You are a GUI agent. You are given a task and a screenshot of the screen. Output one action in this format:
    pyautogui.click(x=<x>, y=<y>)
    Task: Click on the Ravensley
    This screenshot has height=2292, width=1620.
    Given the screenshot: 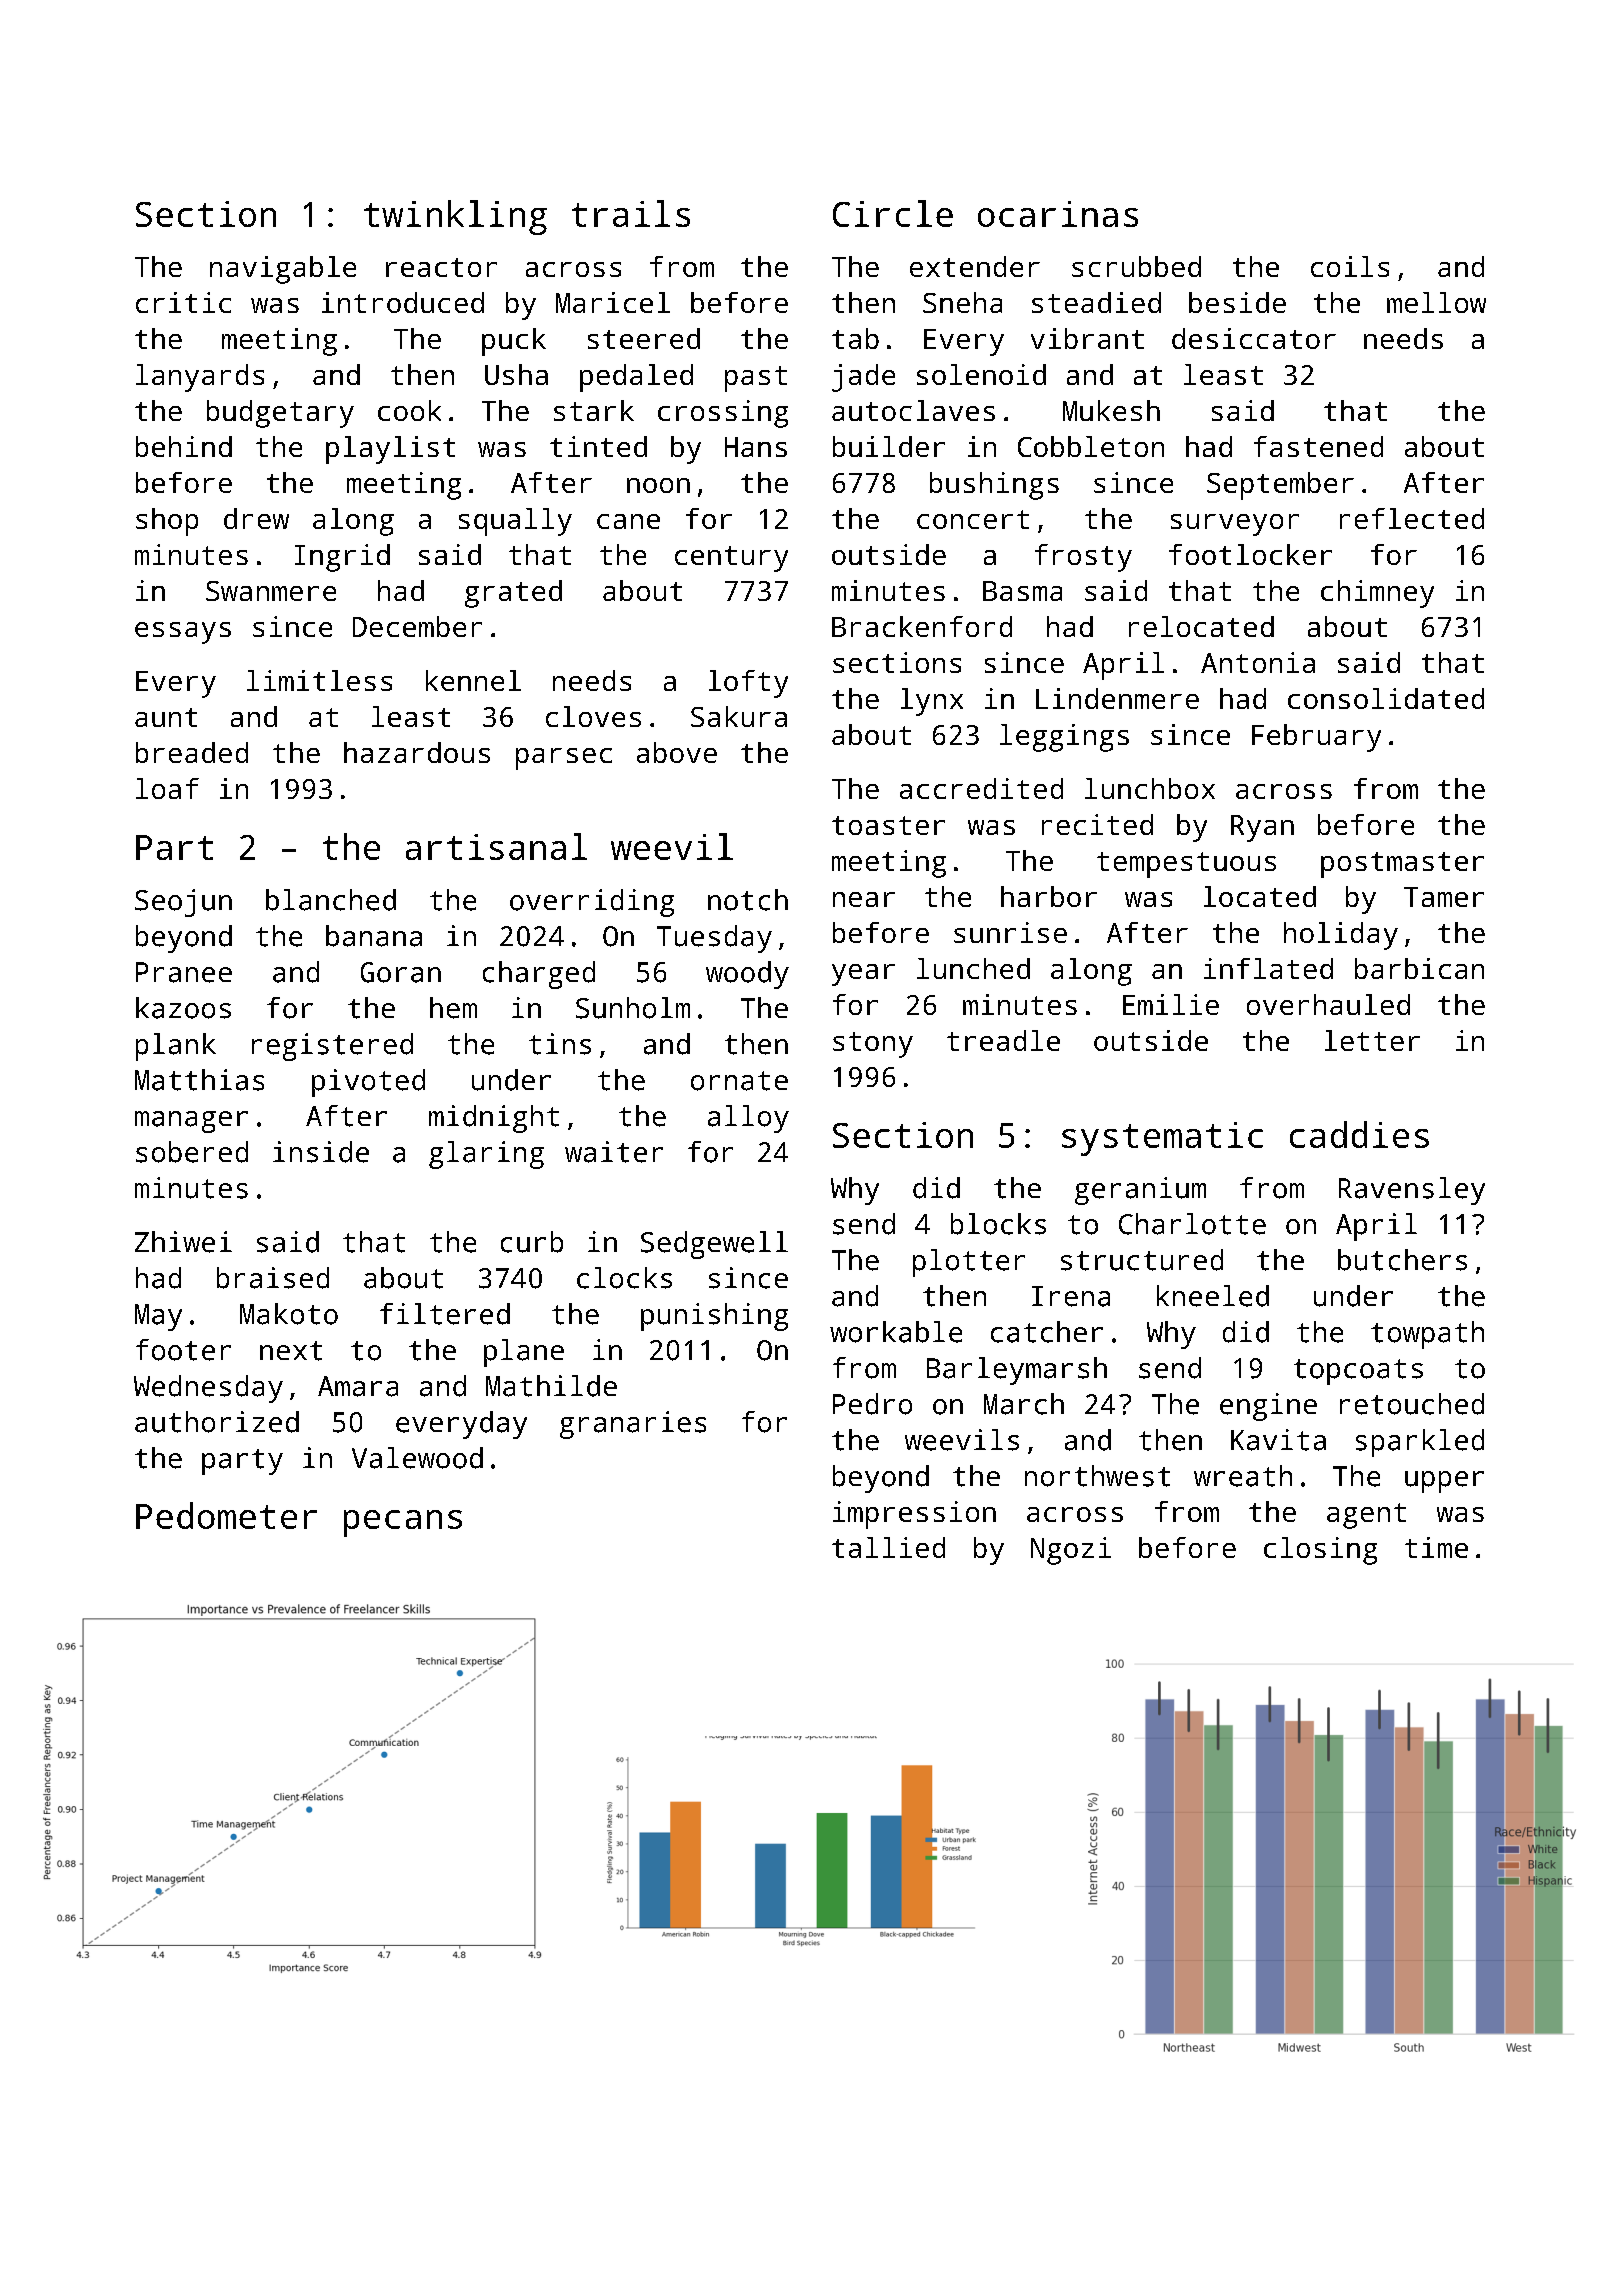 What is the action you would take?
    pyautogui.click(x=1412, y=1191)
